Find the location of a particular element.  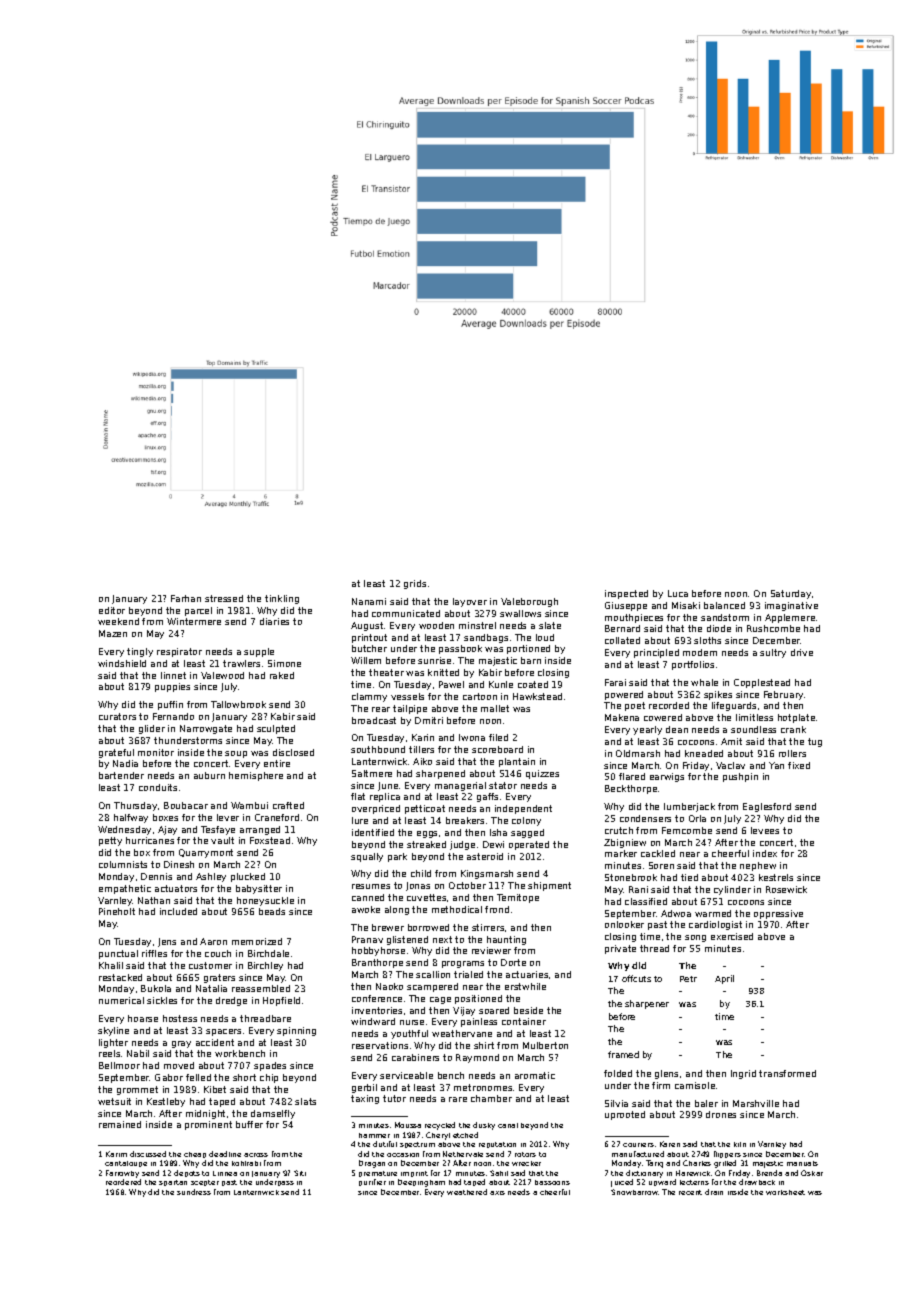

Snowbarrow is located at coordinates (634, 1192).
